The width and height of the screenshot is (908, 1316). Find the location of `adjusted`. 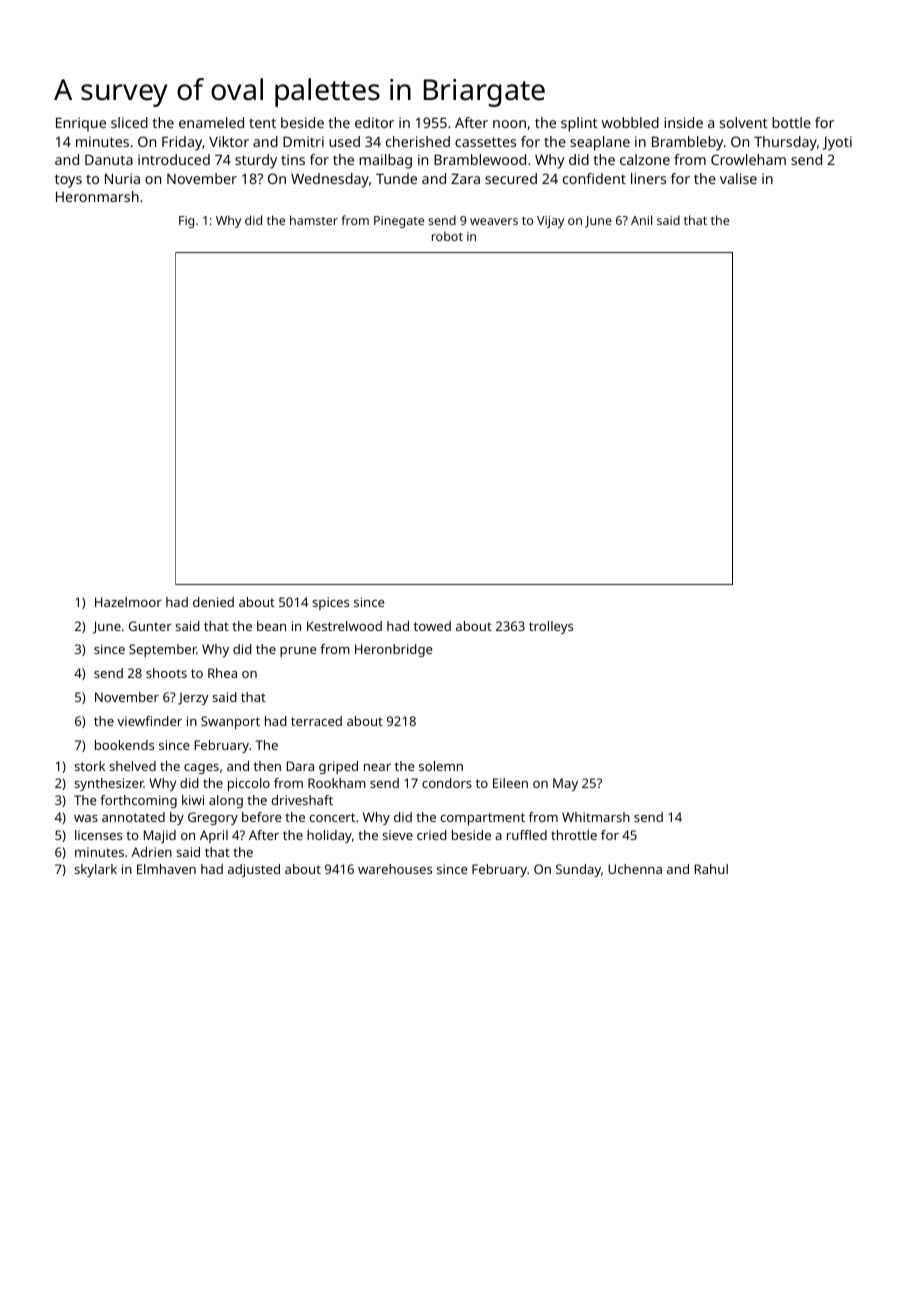

adjusted is located at coordinates (254, 870).
